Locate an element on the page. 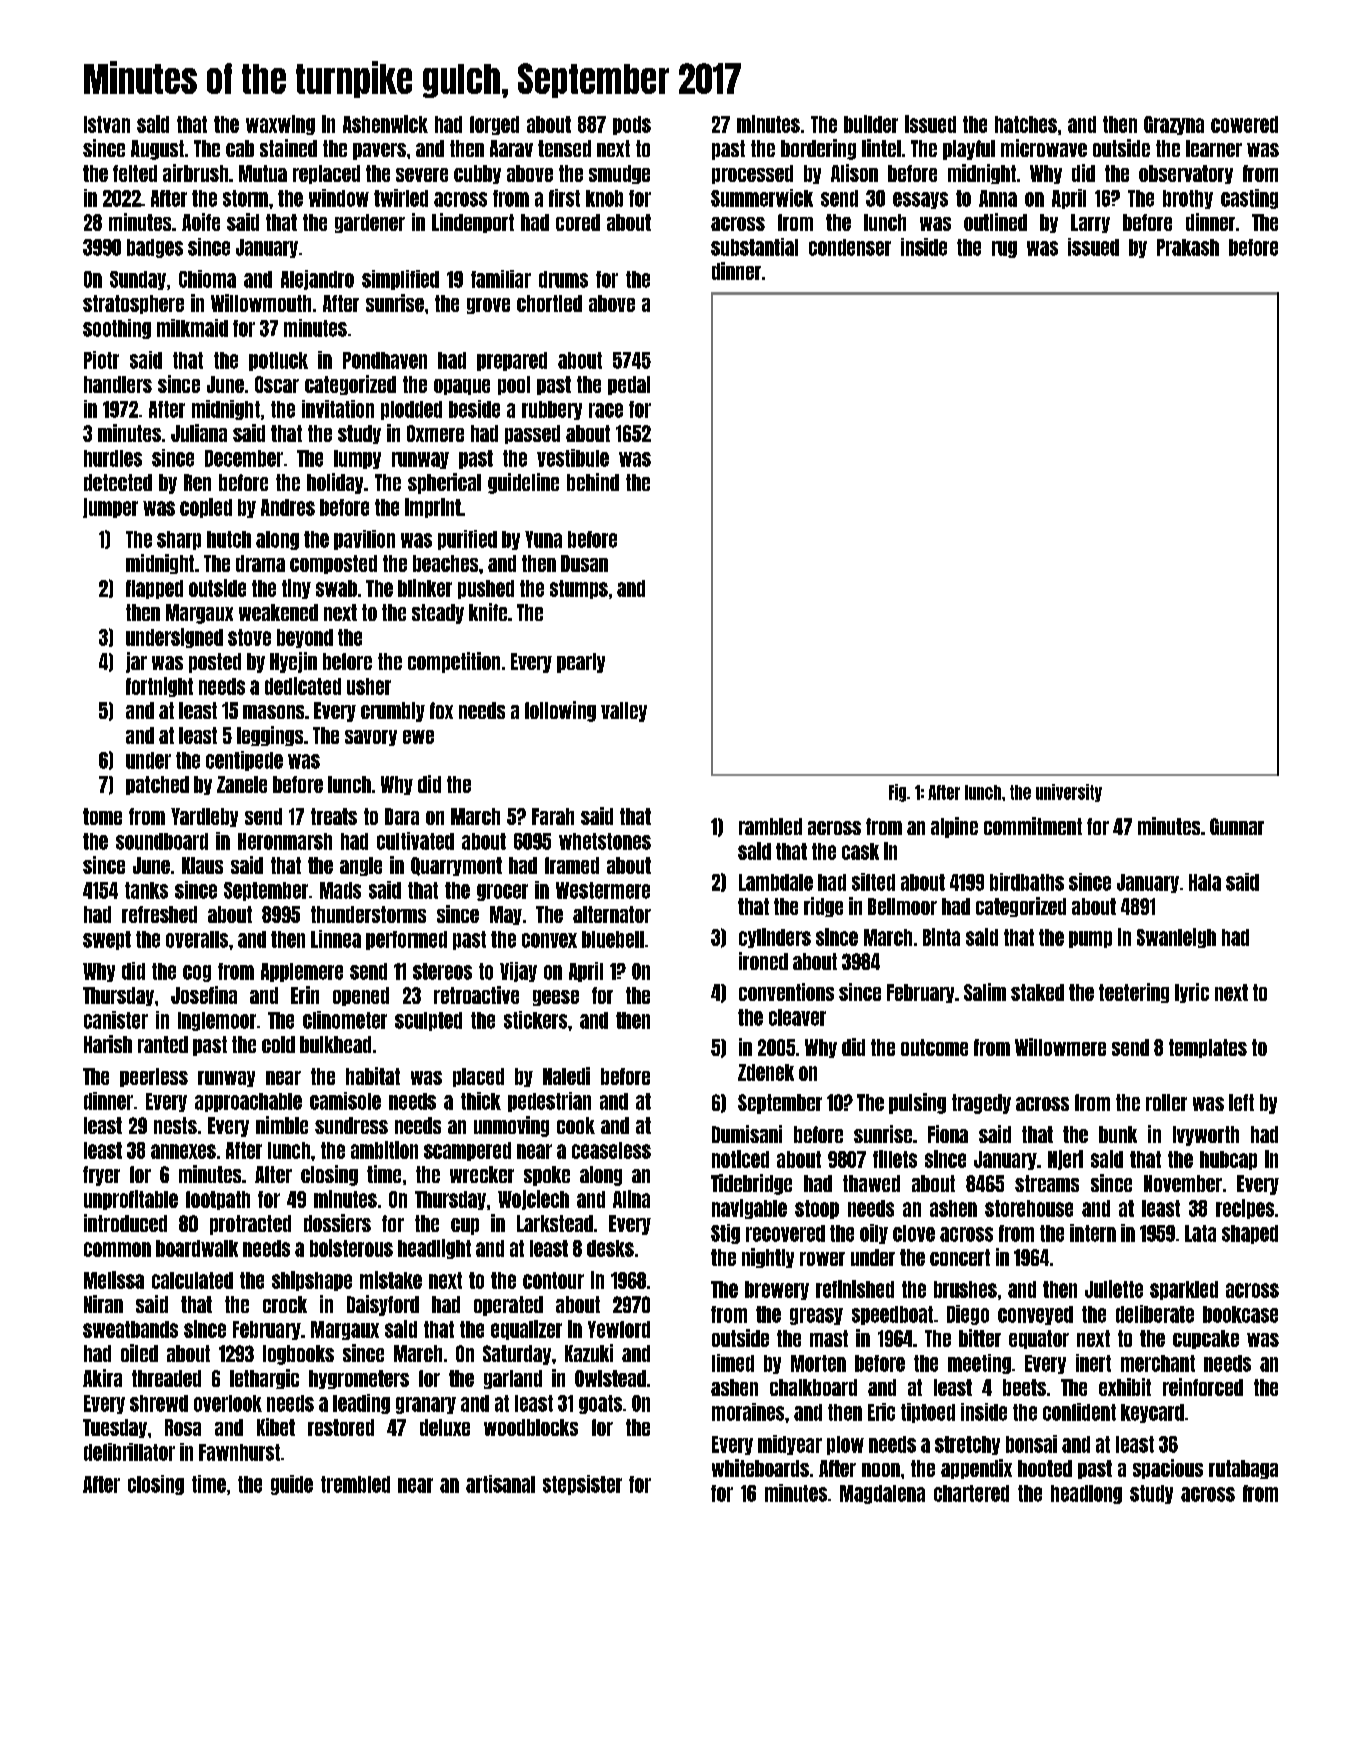 Image resolution: width=1362 pixels, height=1763 pixels. Swanleigh is located at coordinates (1176, 938).
